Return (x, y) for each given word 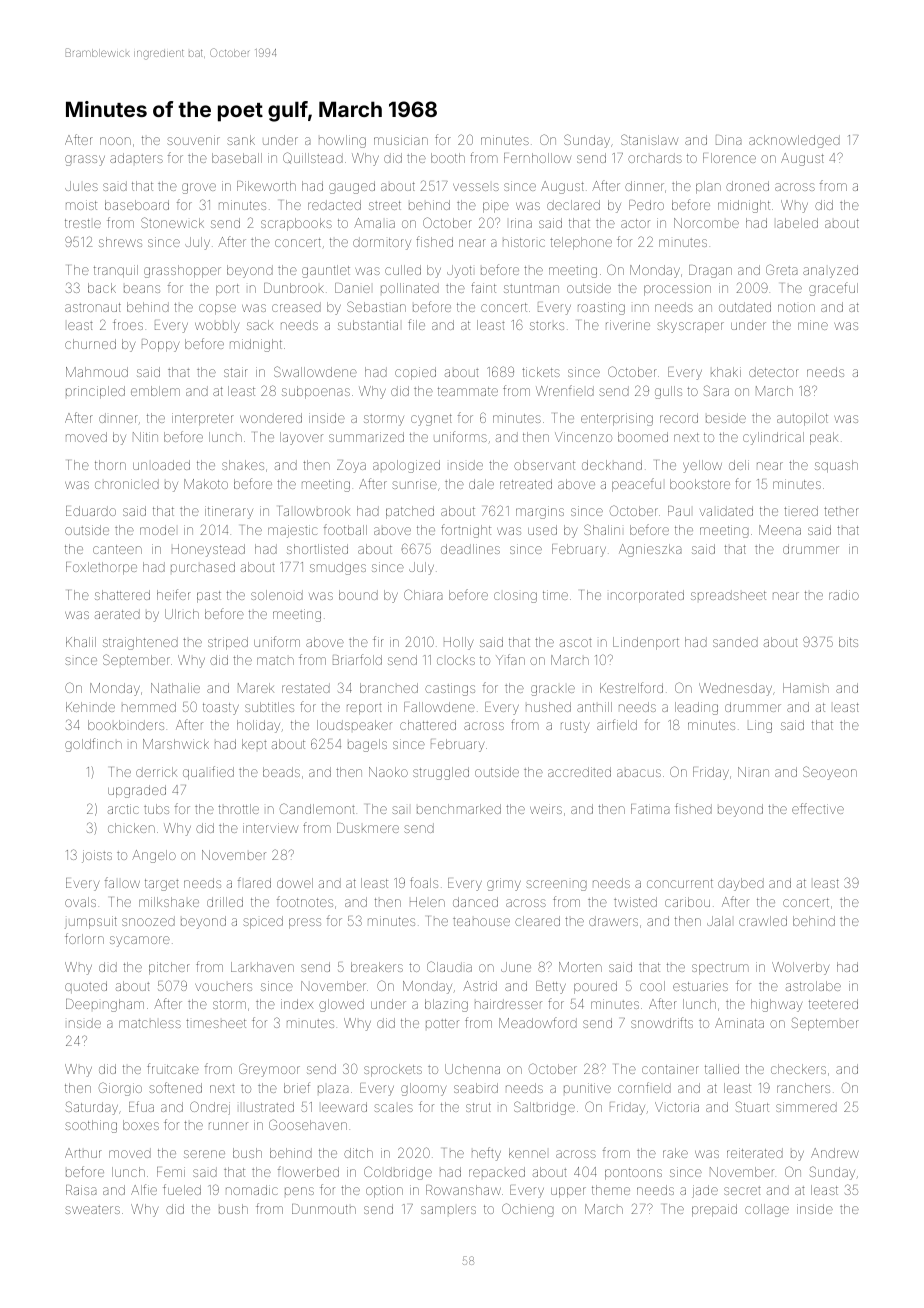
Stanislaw (649, 139)
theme (611, 1190)
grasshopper (182, 271)
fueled (182, 1189)
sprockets (393, 1070)
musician (401, 140)
